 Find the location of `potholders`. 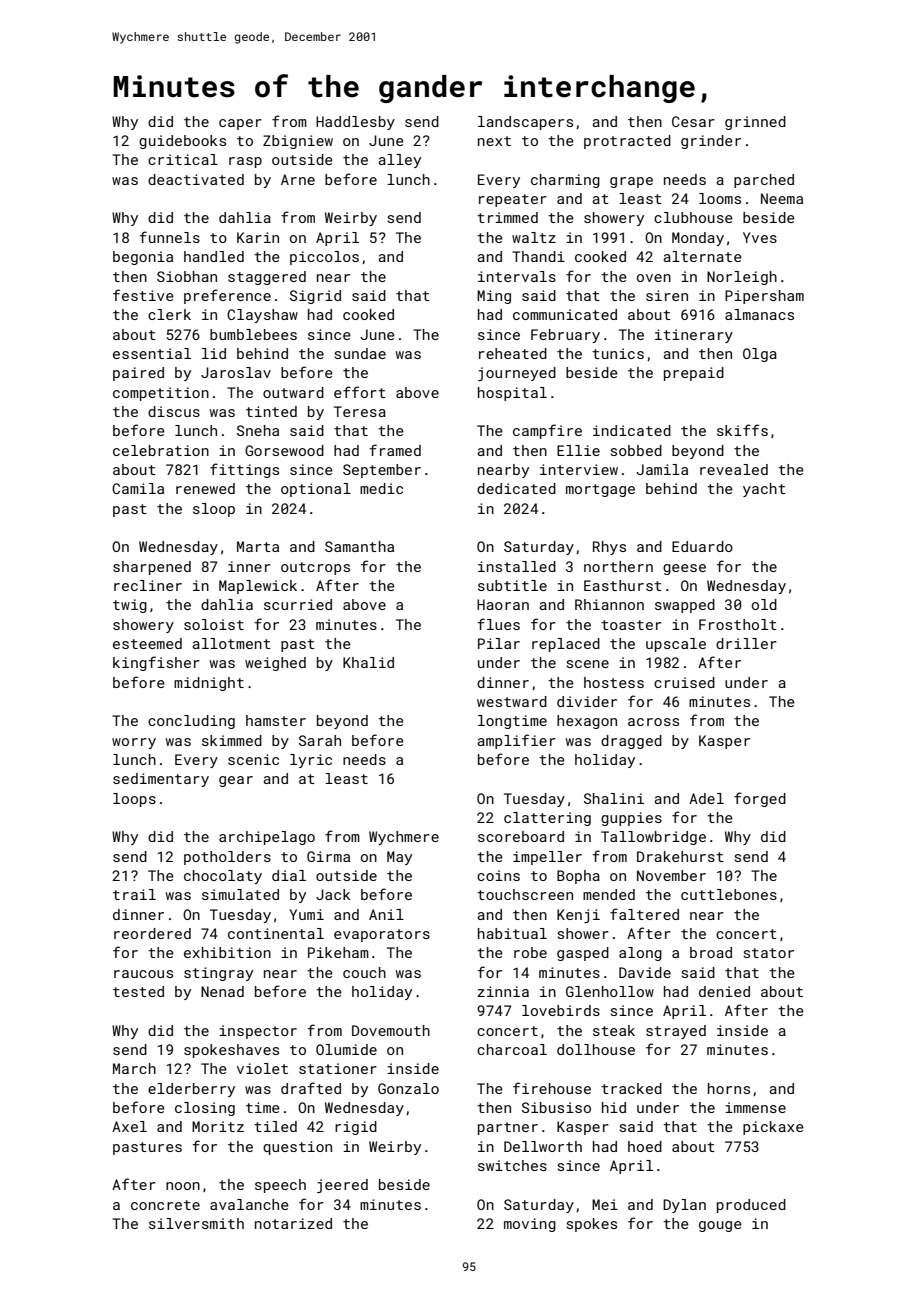

potholders is located at coordinates (227, 858).
